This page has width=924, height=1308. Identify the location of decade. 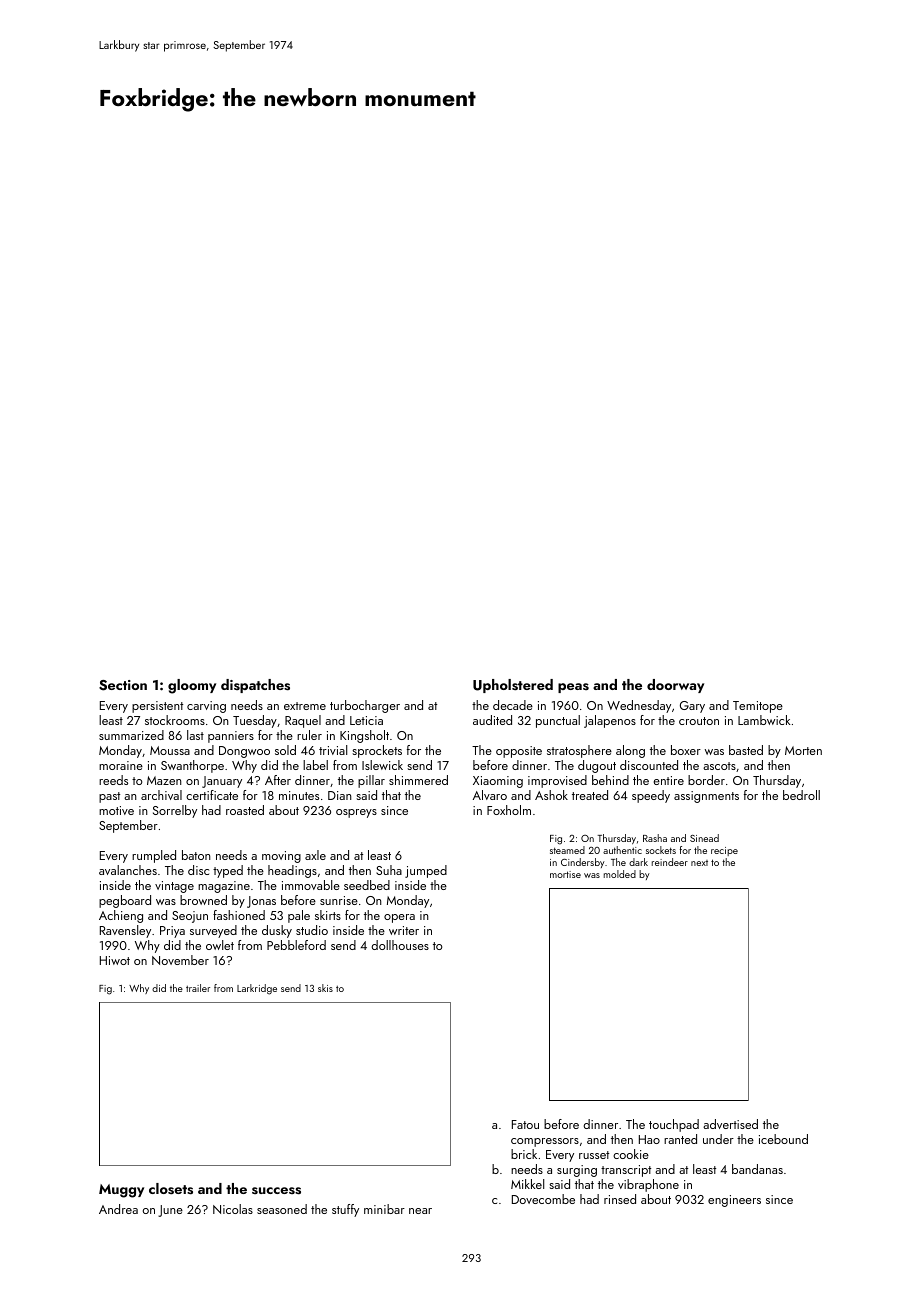
(513, 705).
